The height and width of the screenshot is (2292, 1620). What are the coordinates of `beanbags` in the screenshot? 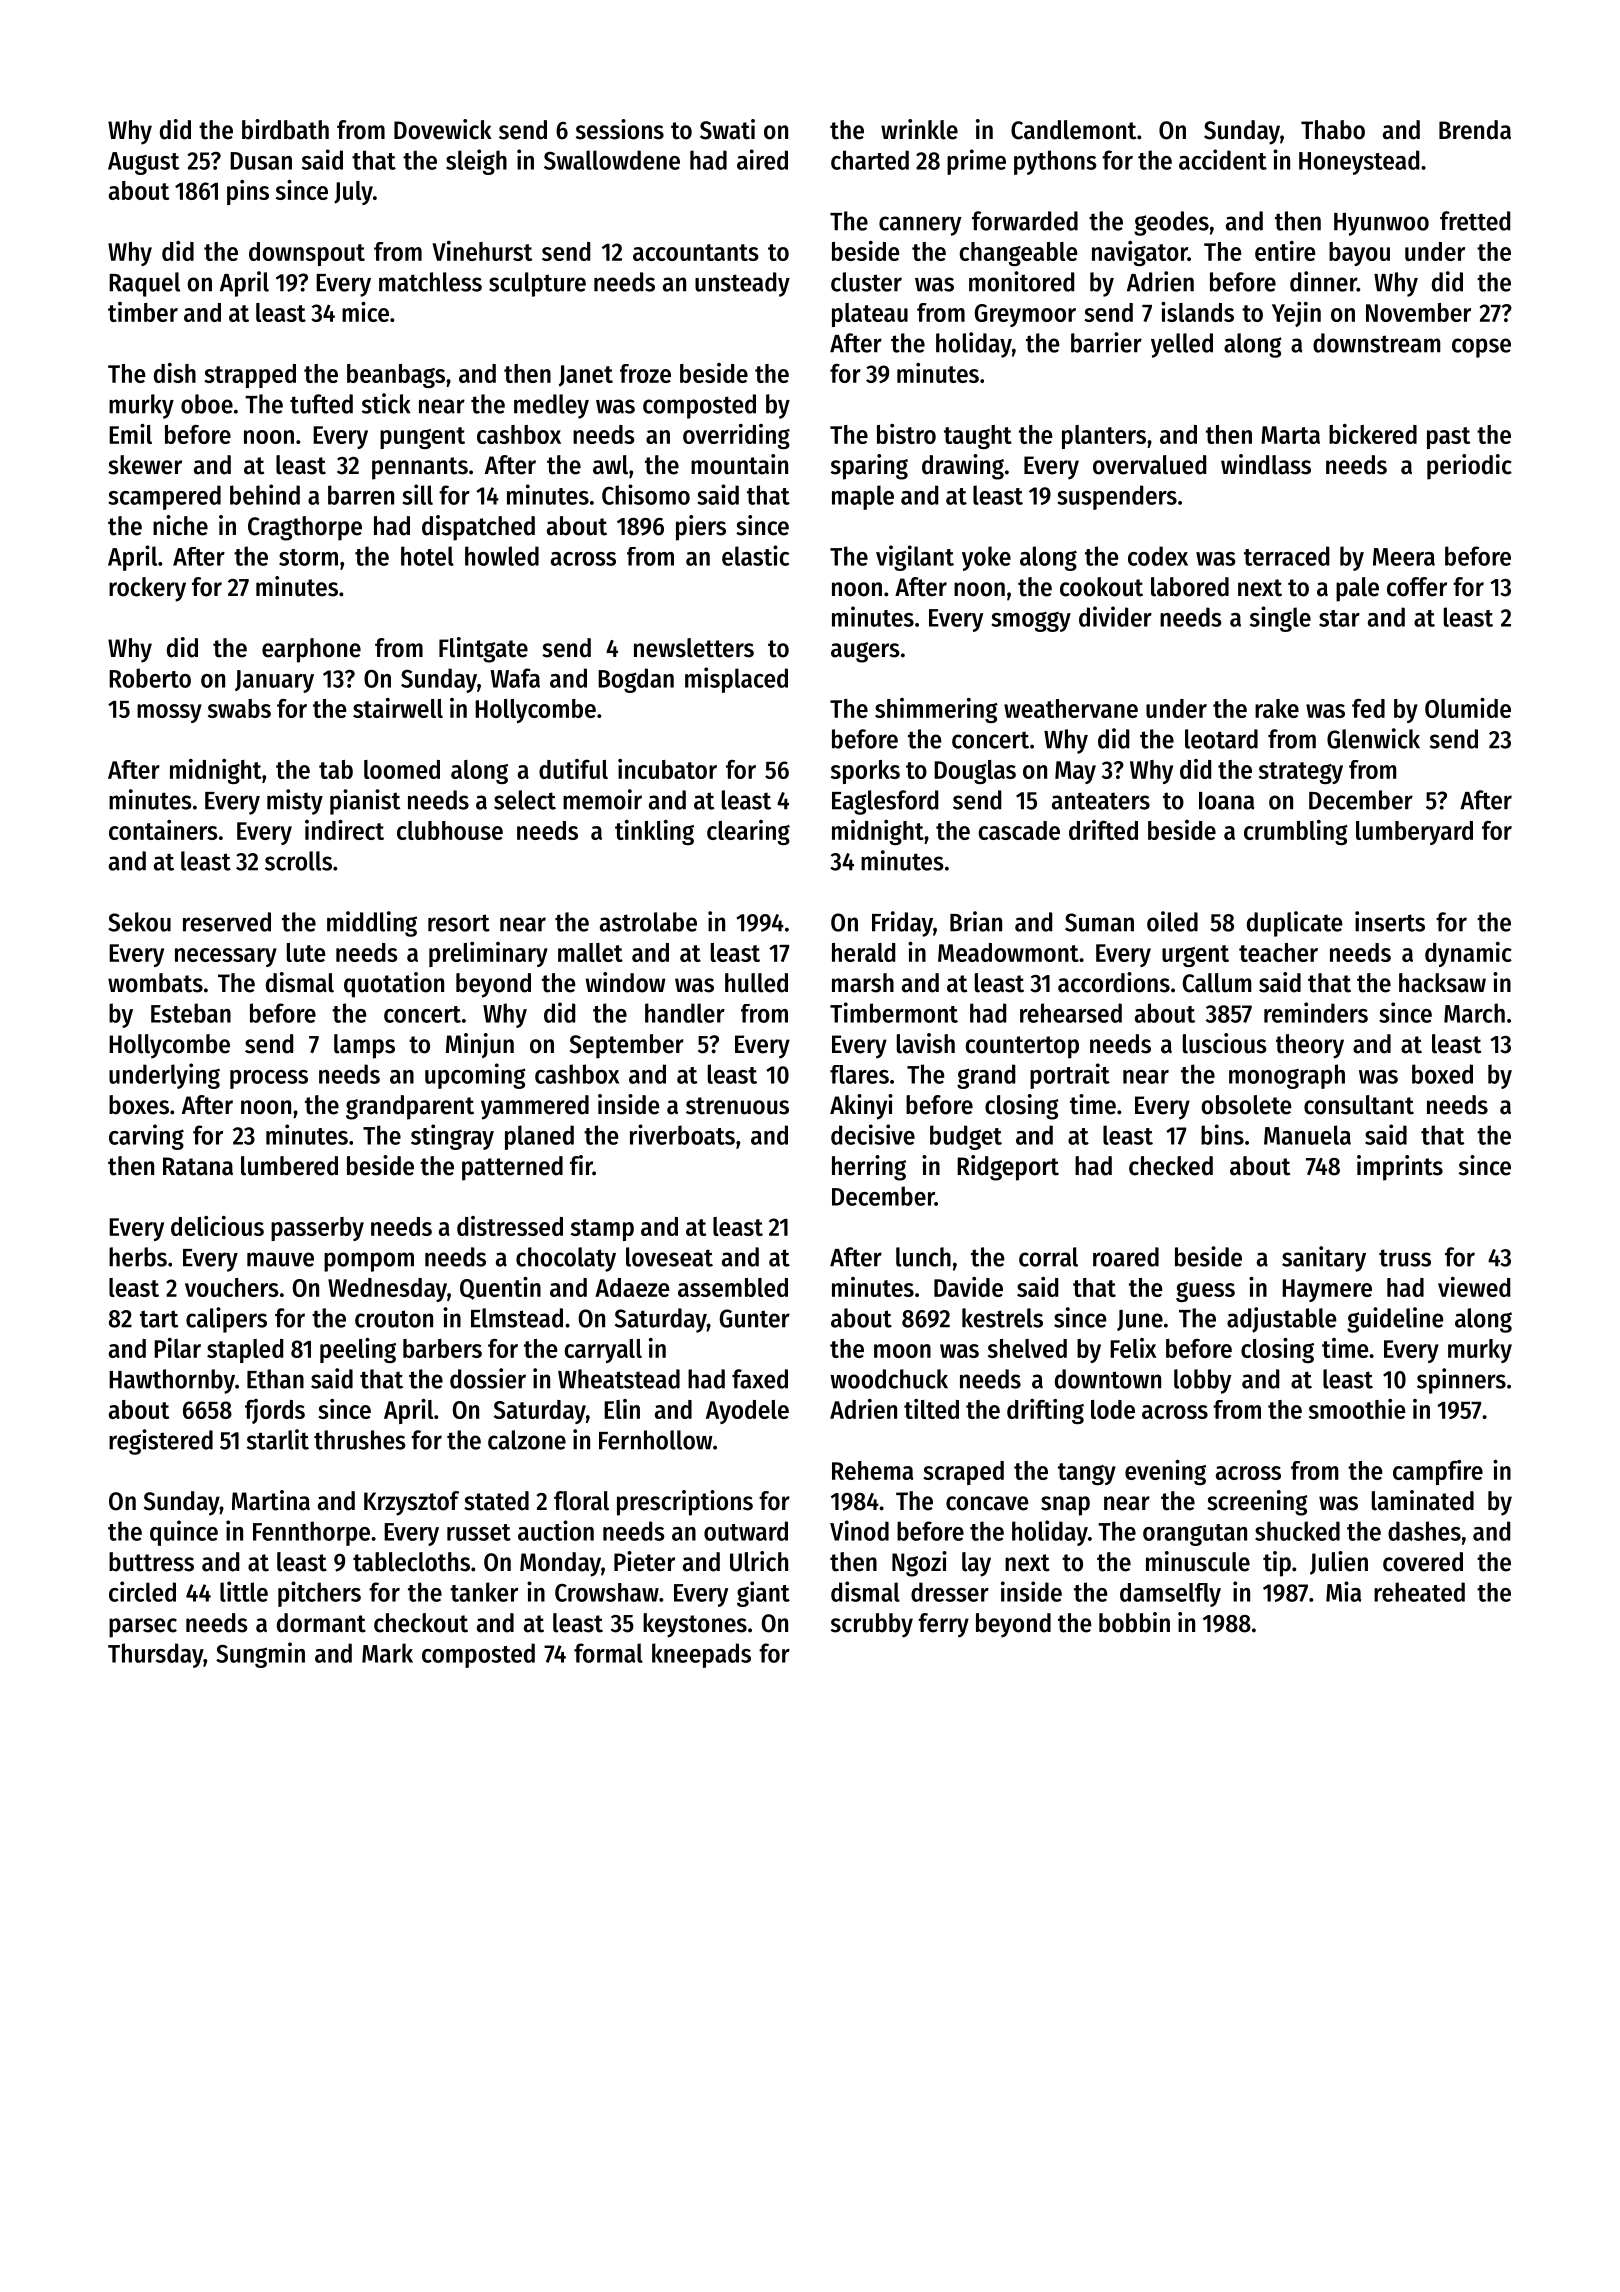 It's located at (396, 376).
